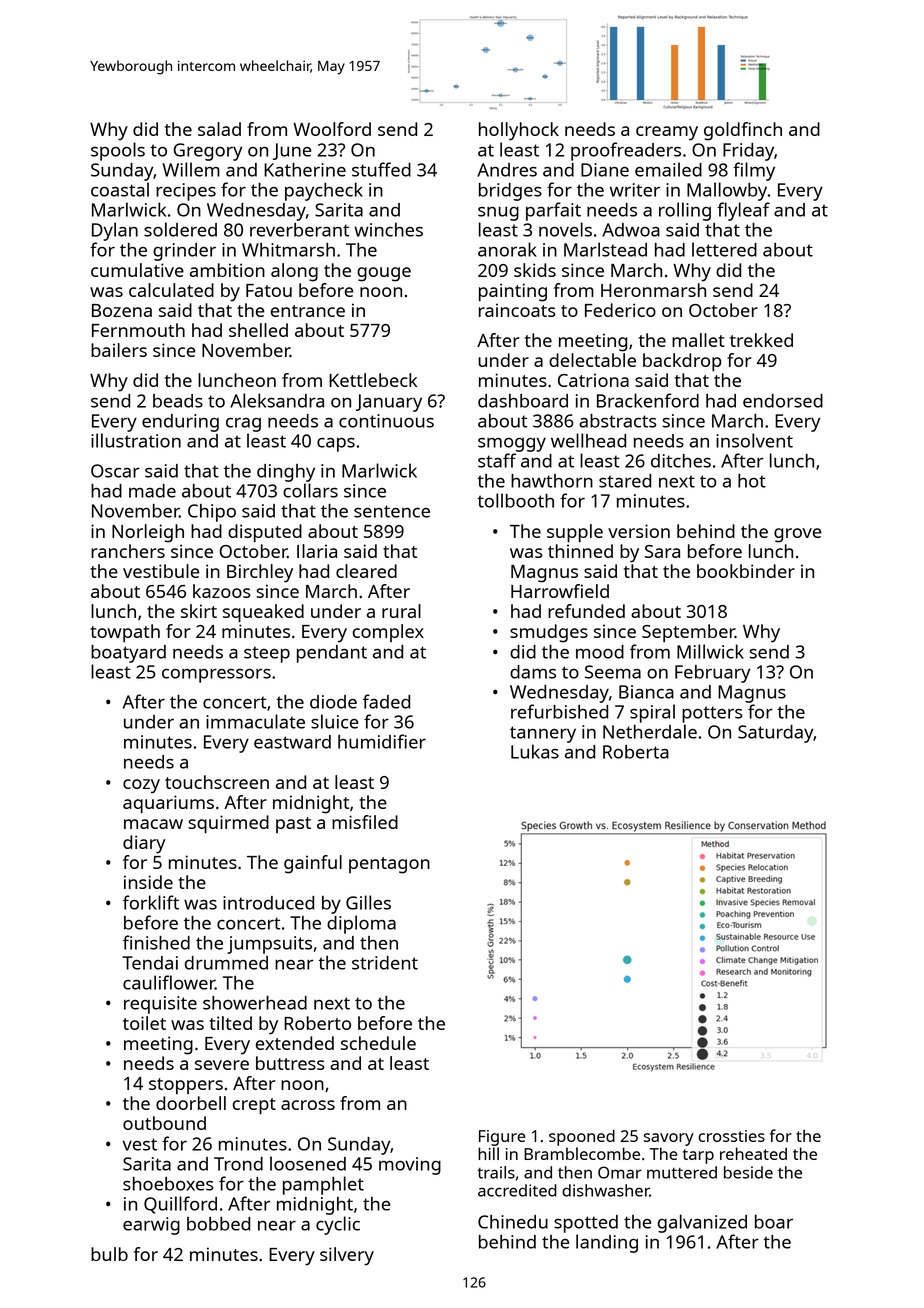  Describe the element at coordinates (180, 423) in the page. I see `enduring` at that location.
